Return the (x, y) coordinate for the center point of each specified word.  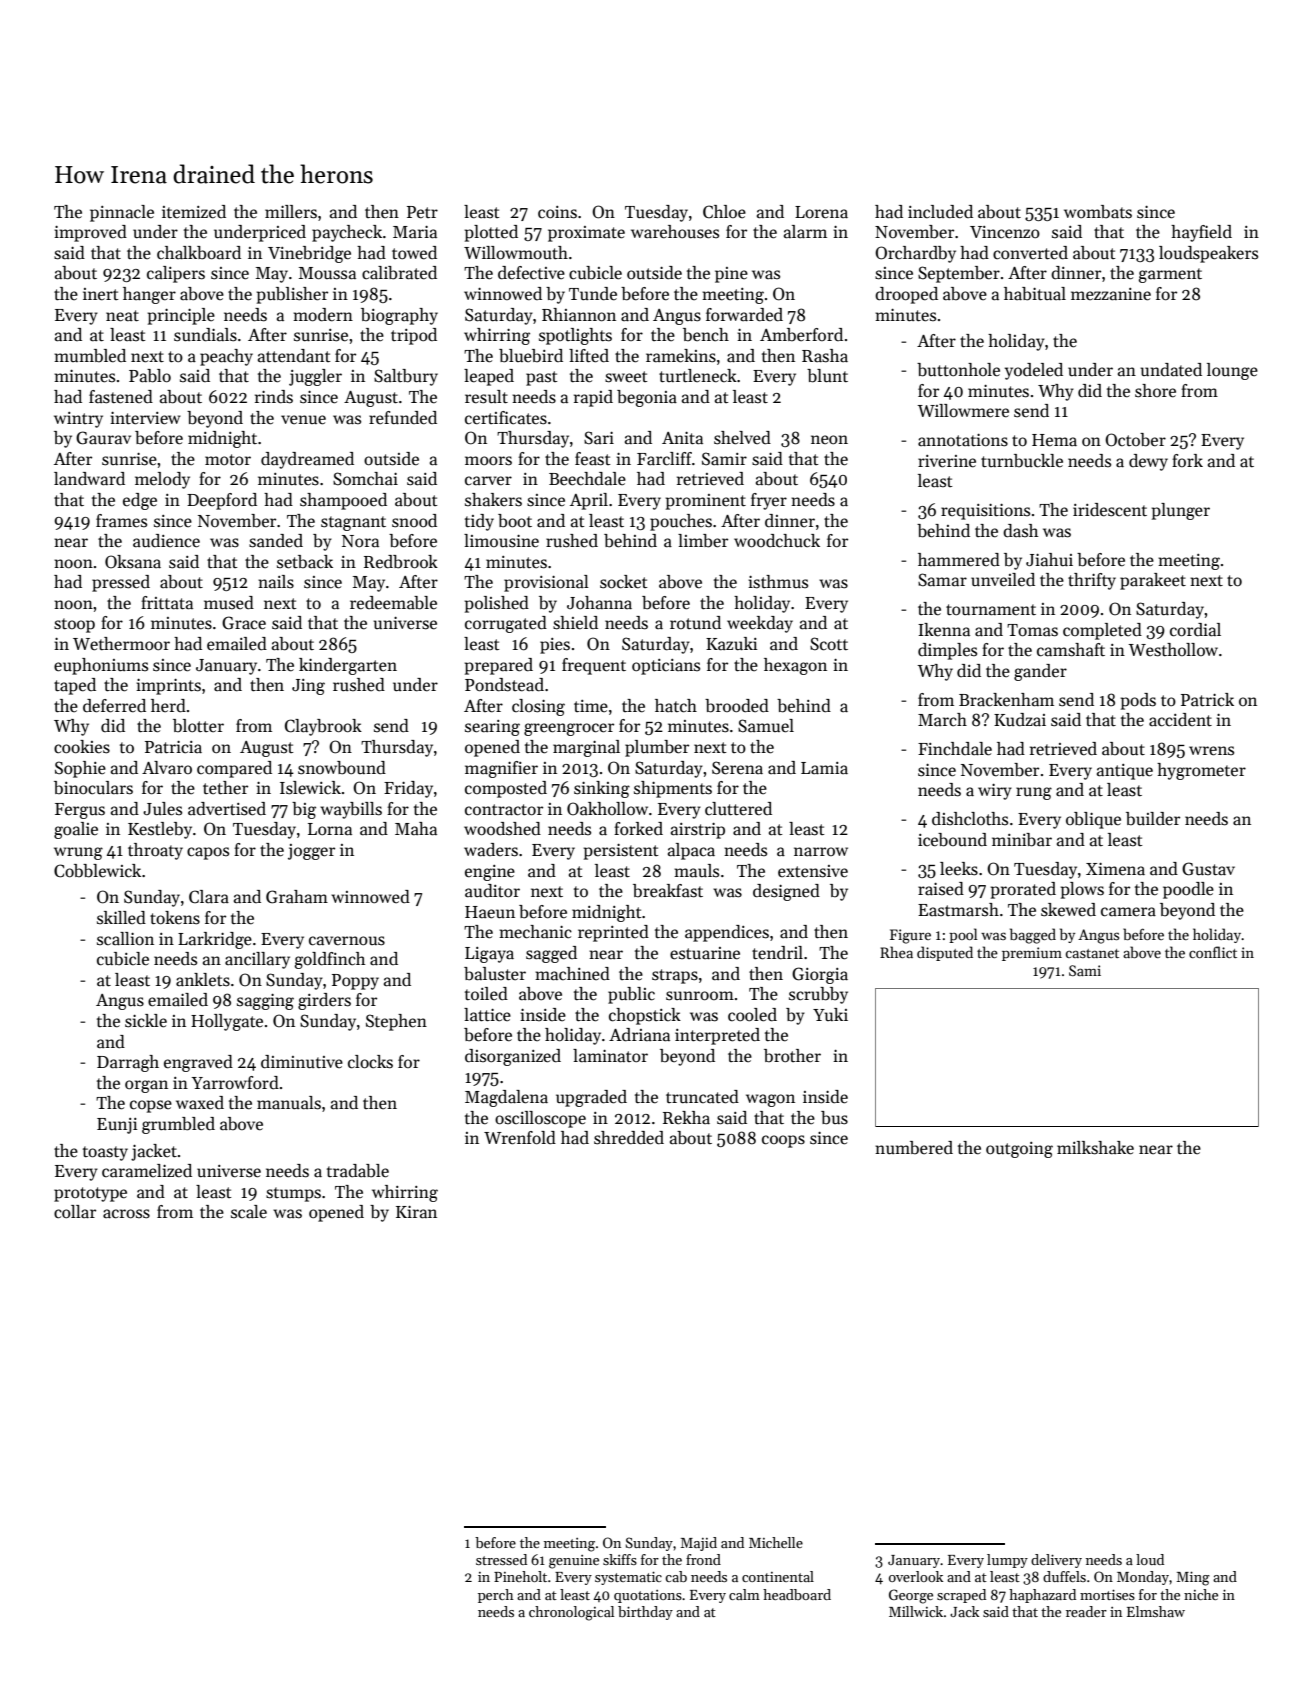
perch (496, 1596)
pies (555, 646)
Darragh (128, 1063)
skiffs (620, 1559)
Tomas (1032, 630)
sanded (276, 541)
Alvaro (167, 767)
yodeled (1034, 371)
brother (792, 1056)
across (126, 1214)
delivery (1056, 1561)
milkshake (1095, 1148)
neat (122, 316)
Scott (829, 644)
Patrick (1207, 700)
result (486, 397)
